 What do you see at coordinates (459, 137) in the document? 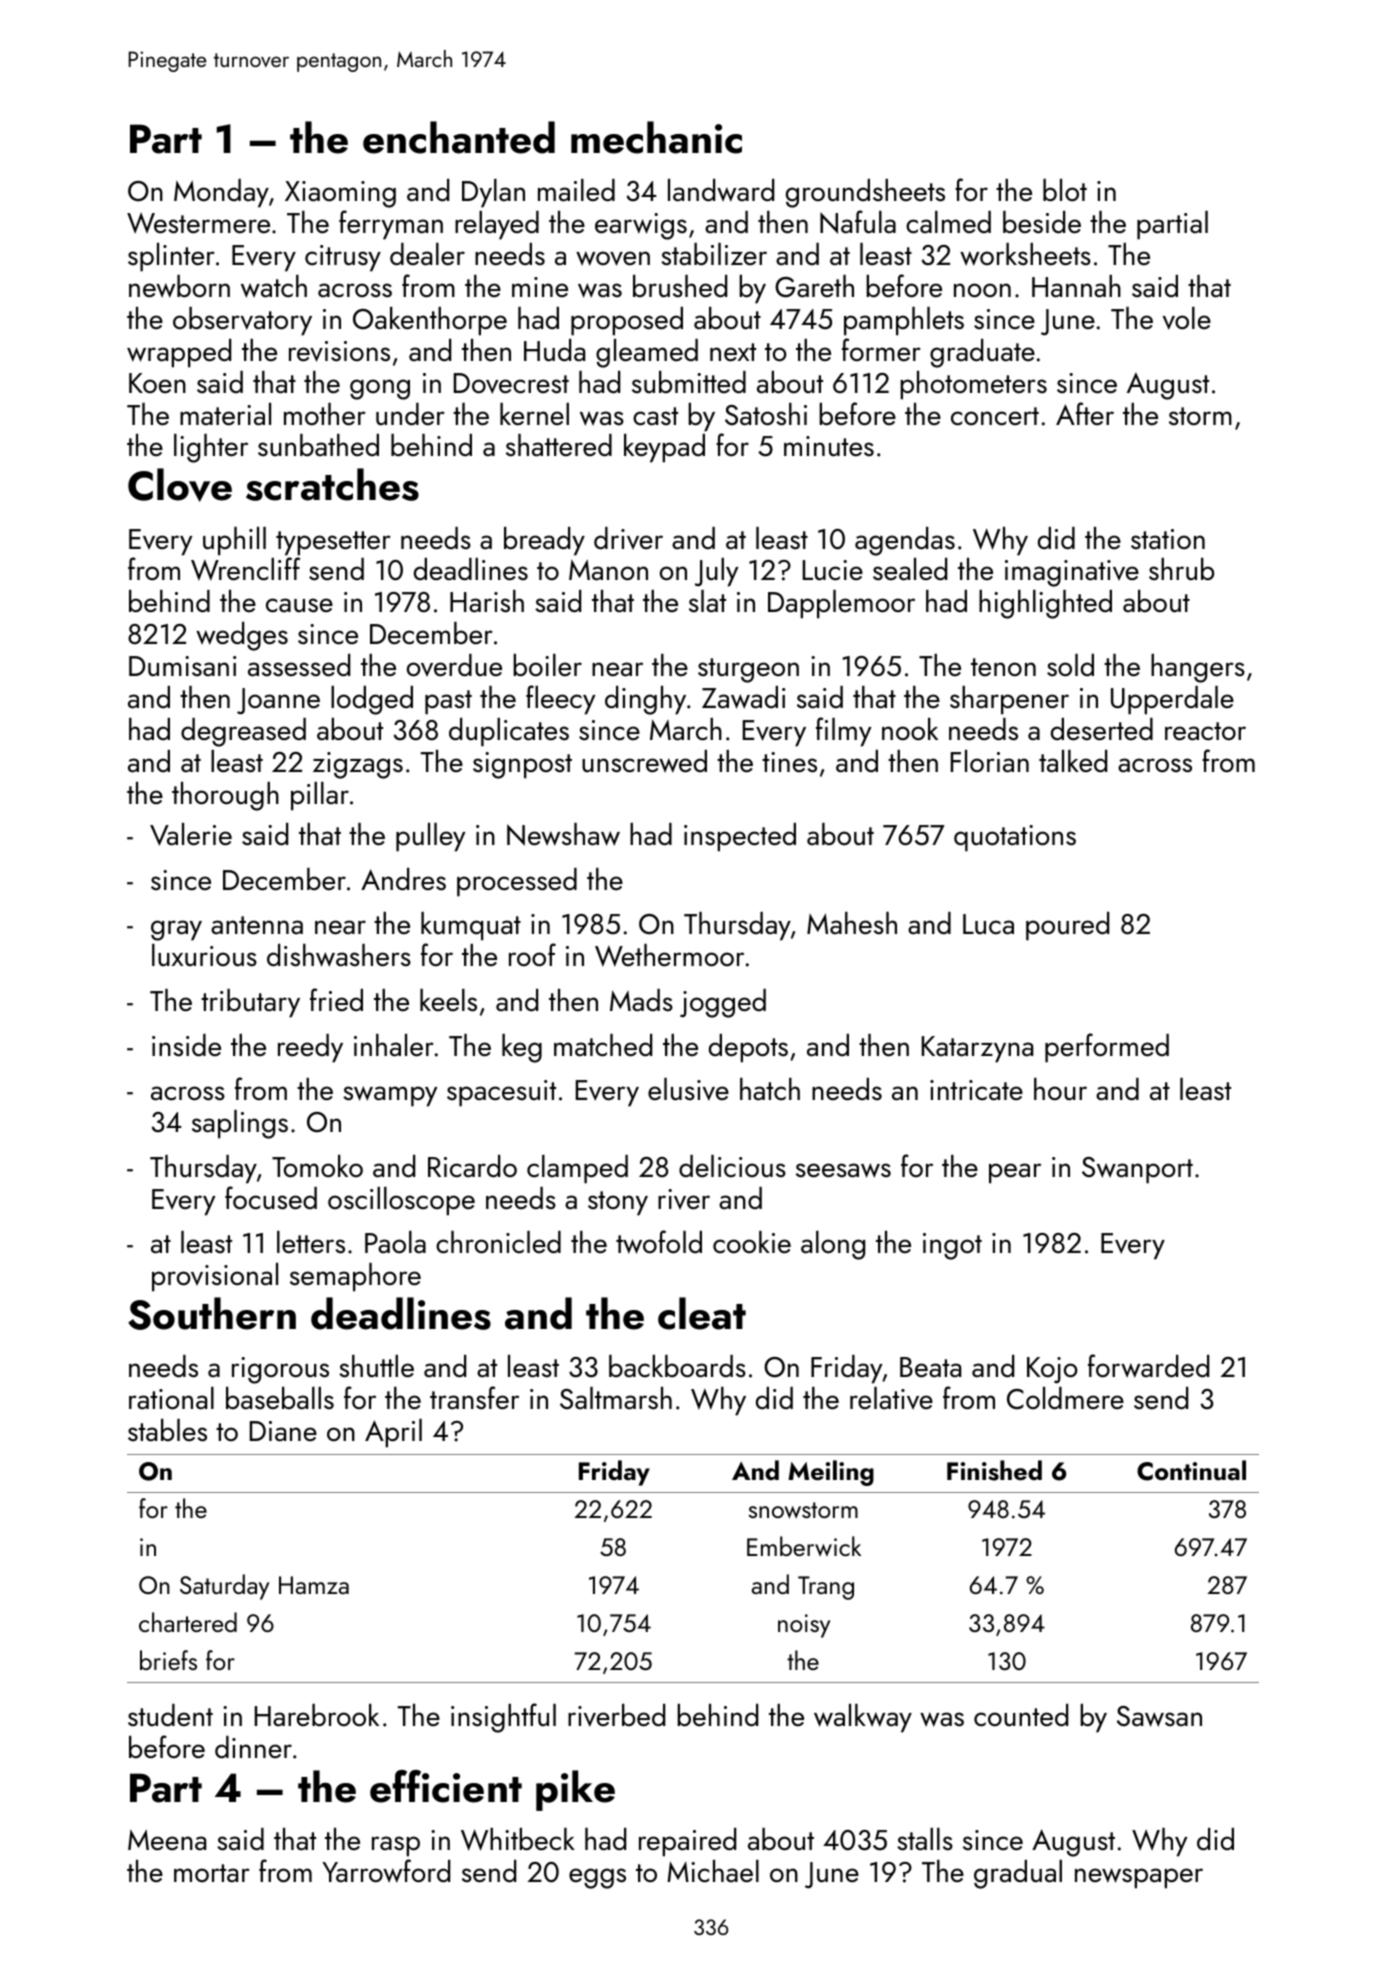
I see `enchanted` at bounding box center [459, 137].
